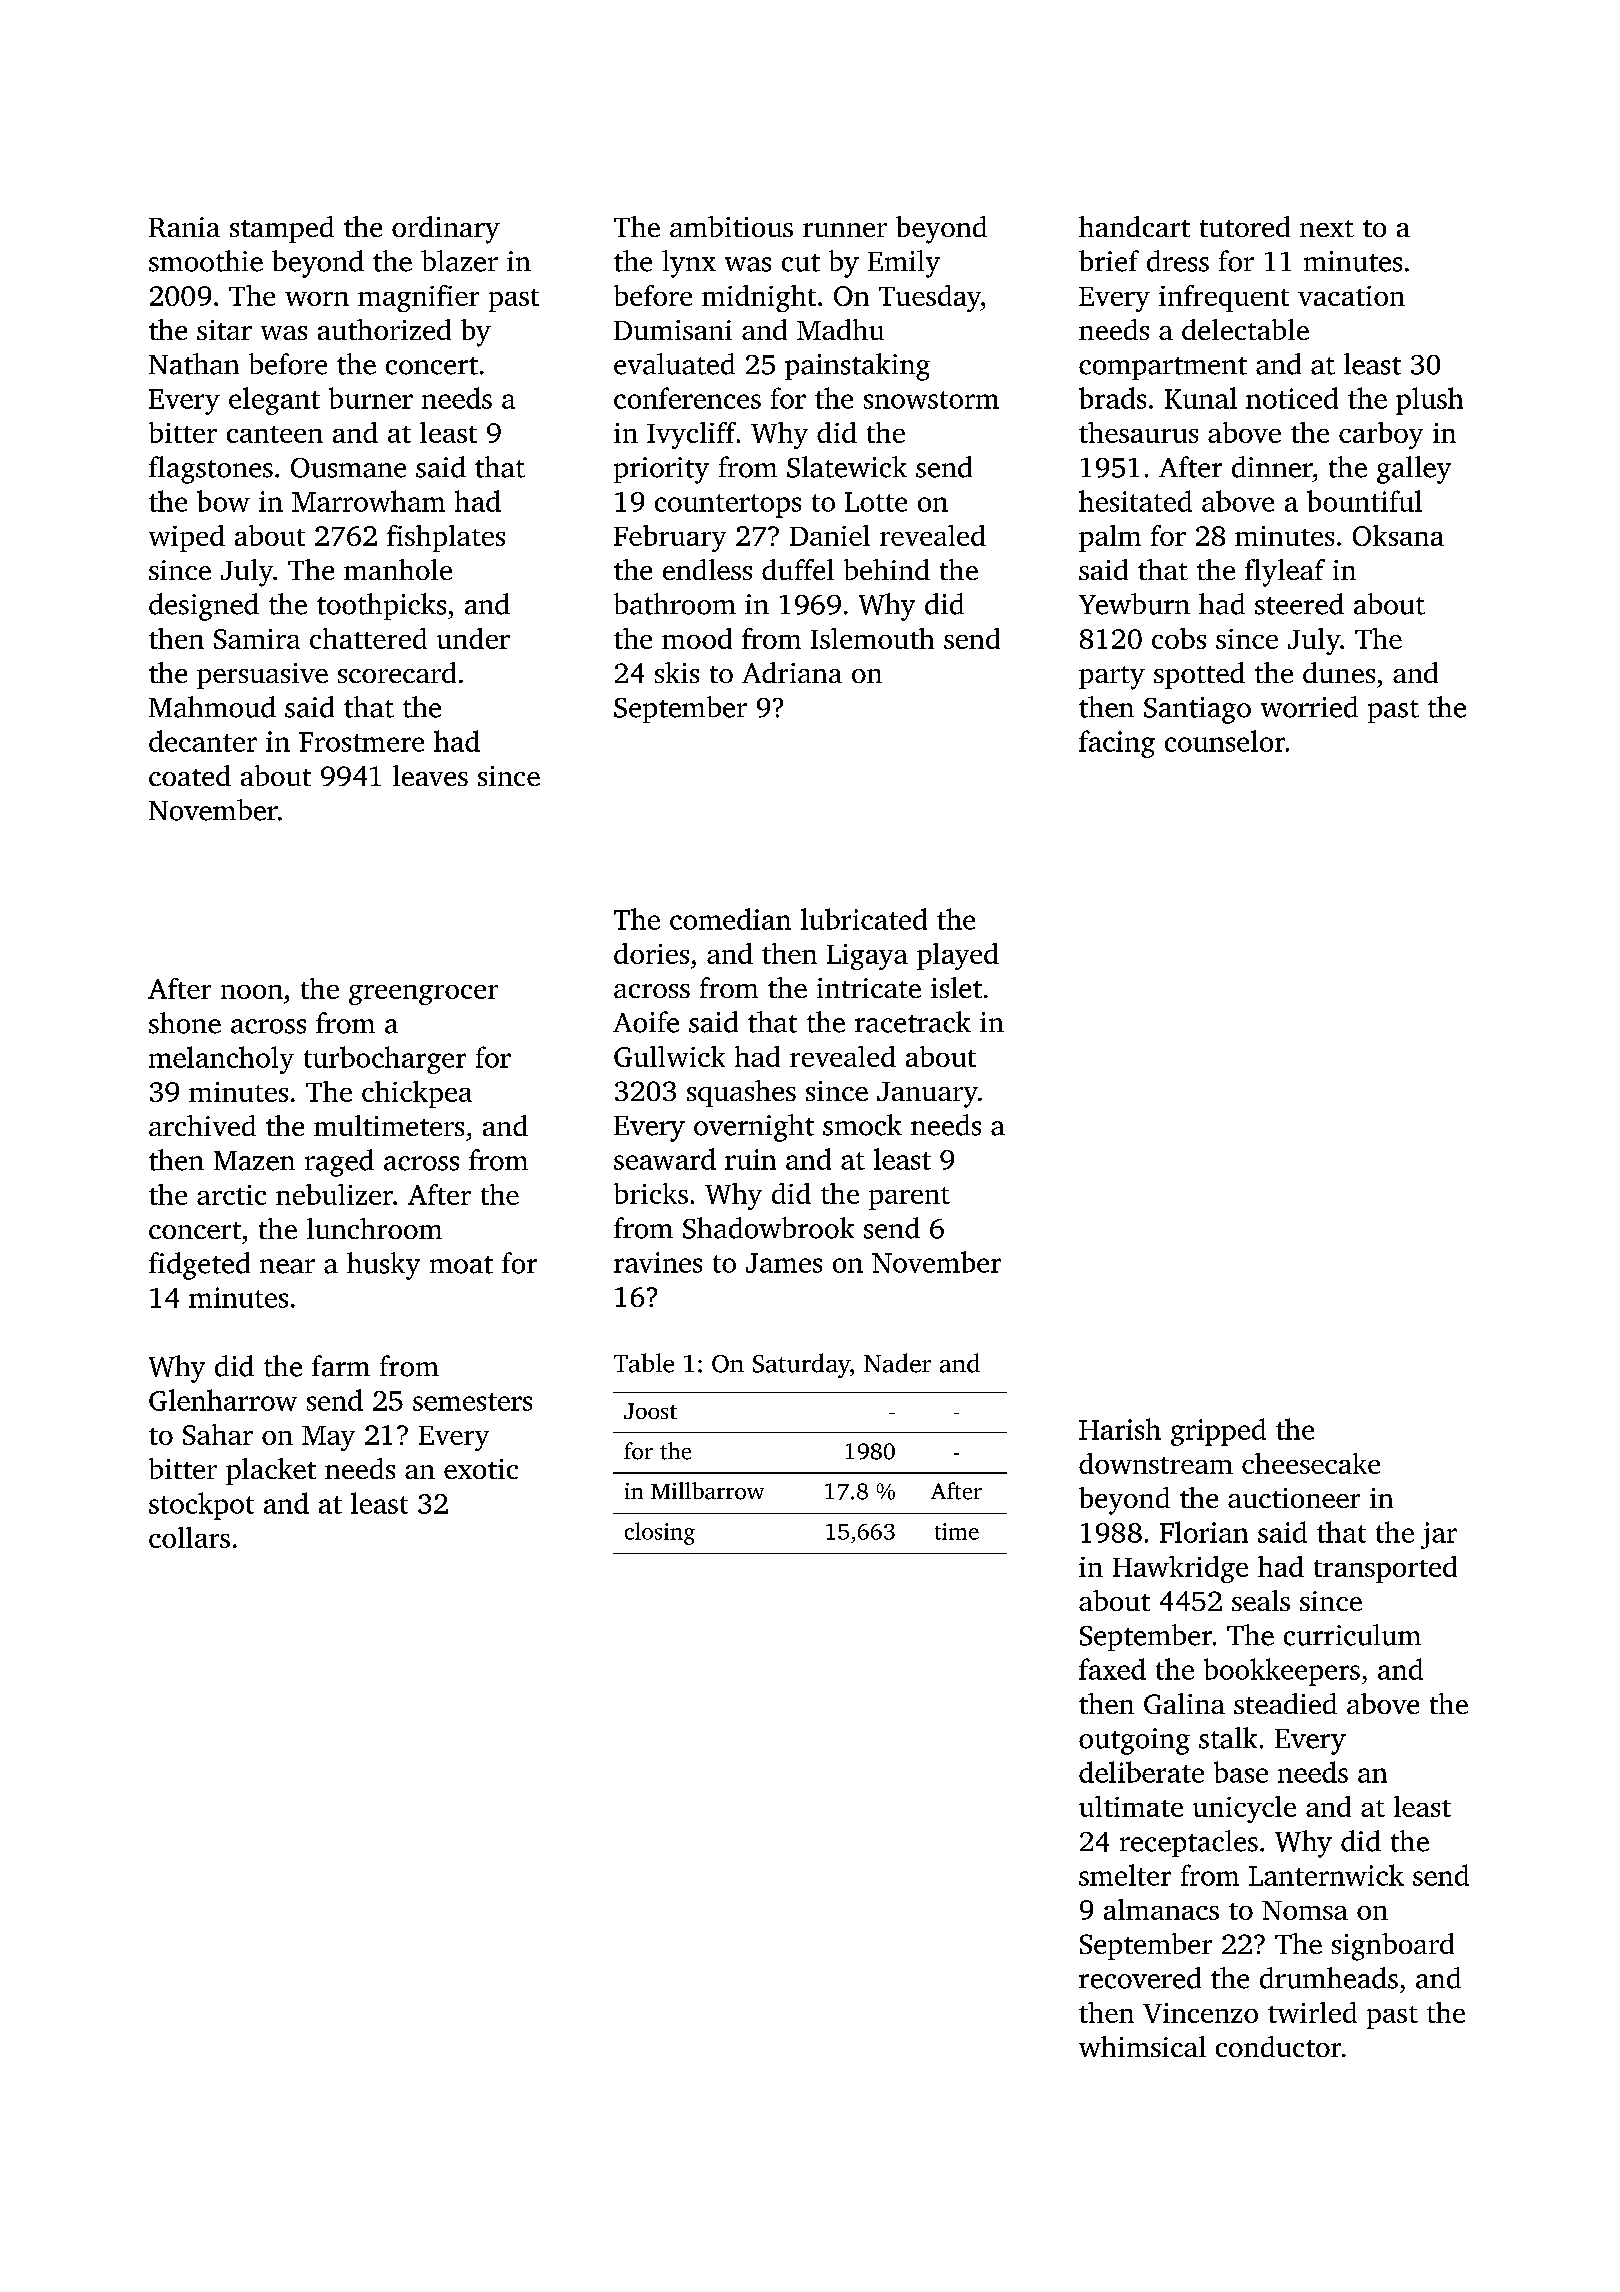 The width and height of the screenshot is (1620, 2292). Describe the element at coordinates (252, 992) in the screenshot. I see `noon` at that location.
